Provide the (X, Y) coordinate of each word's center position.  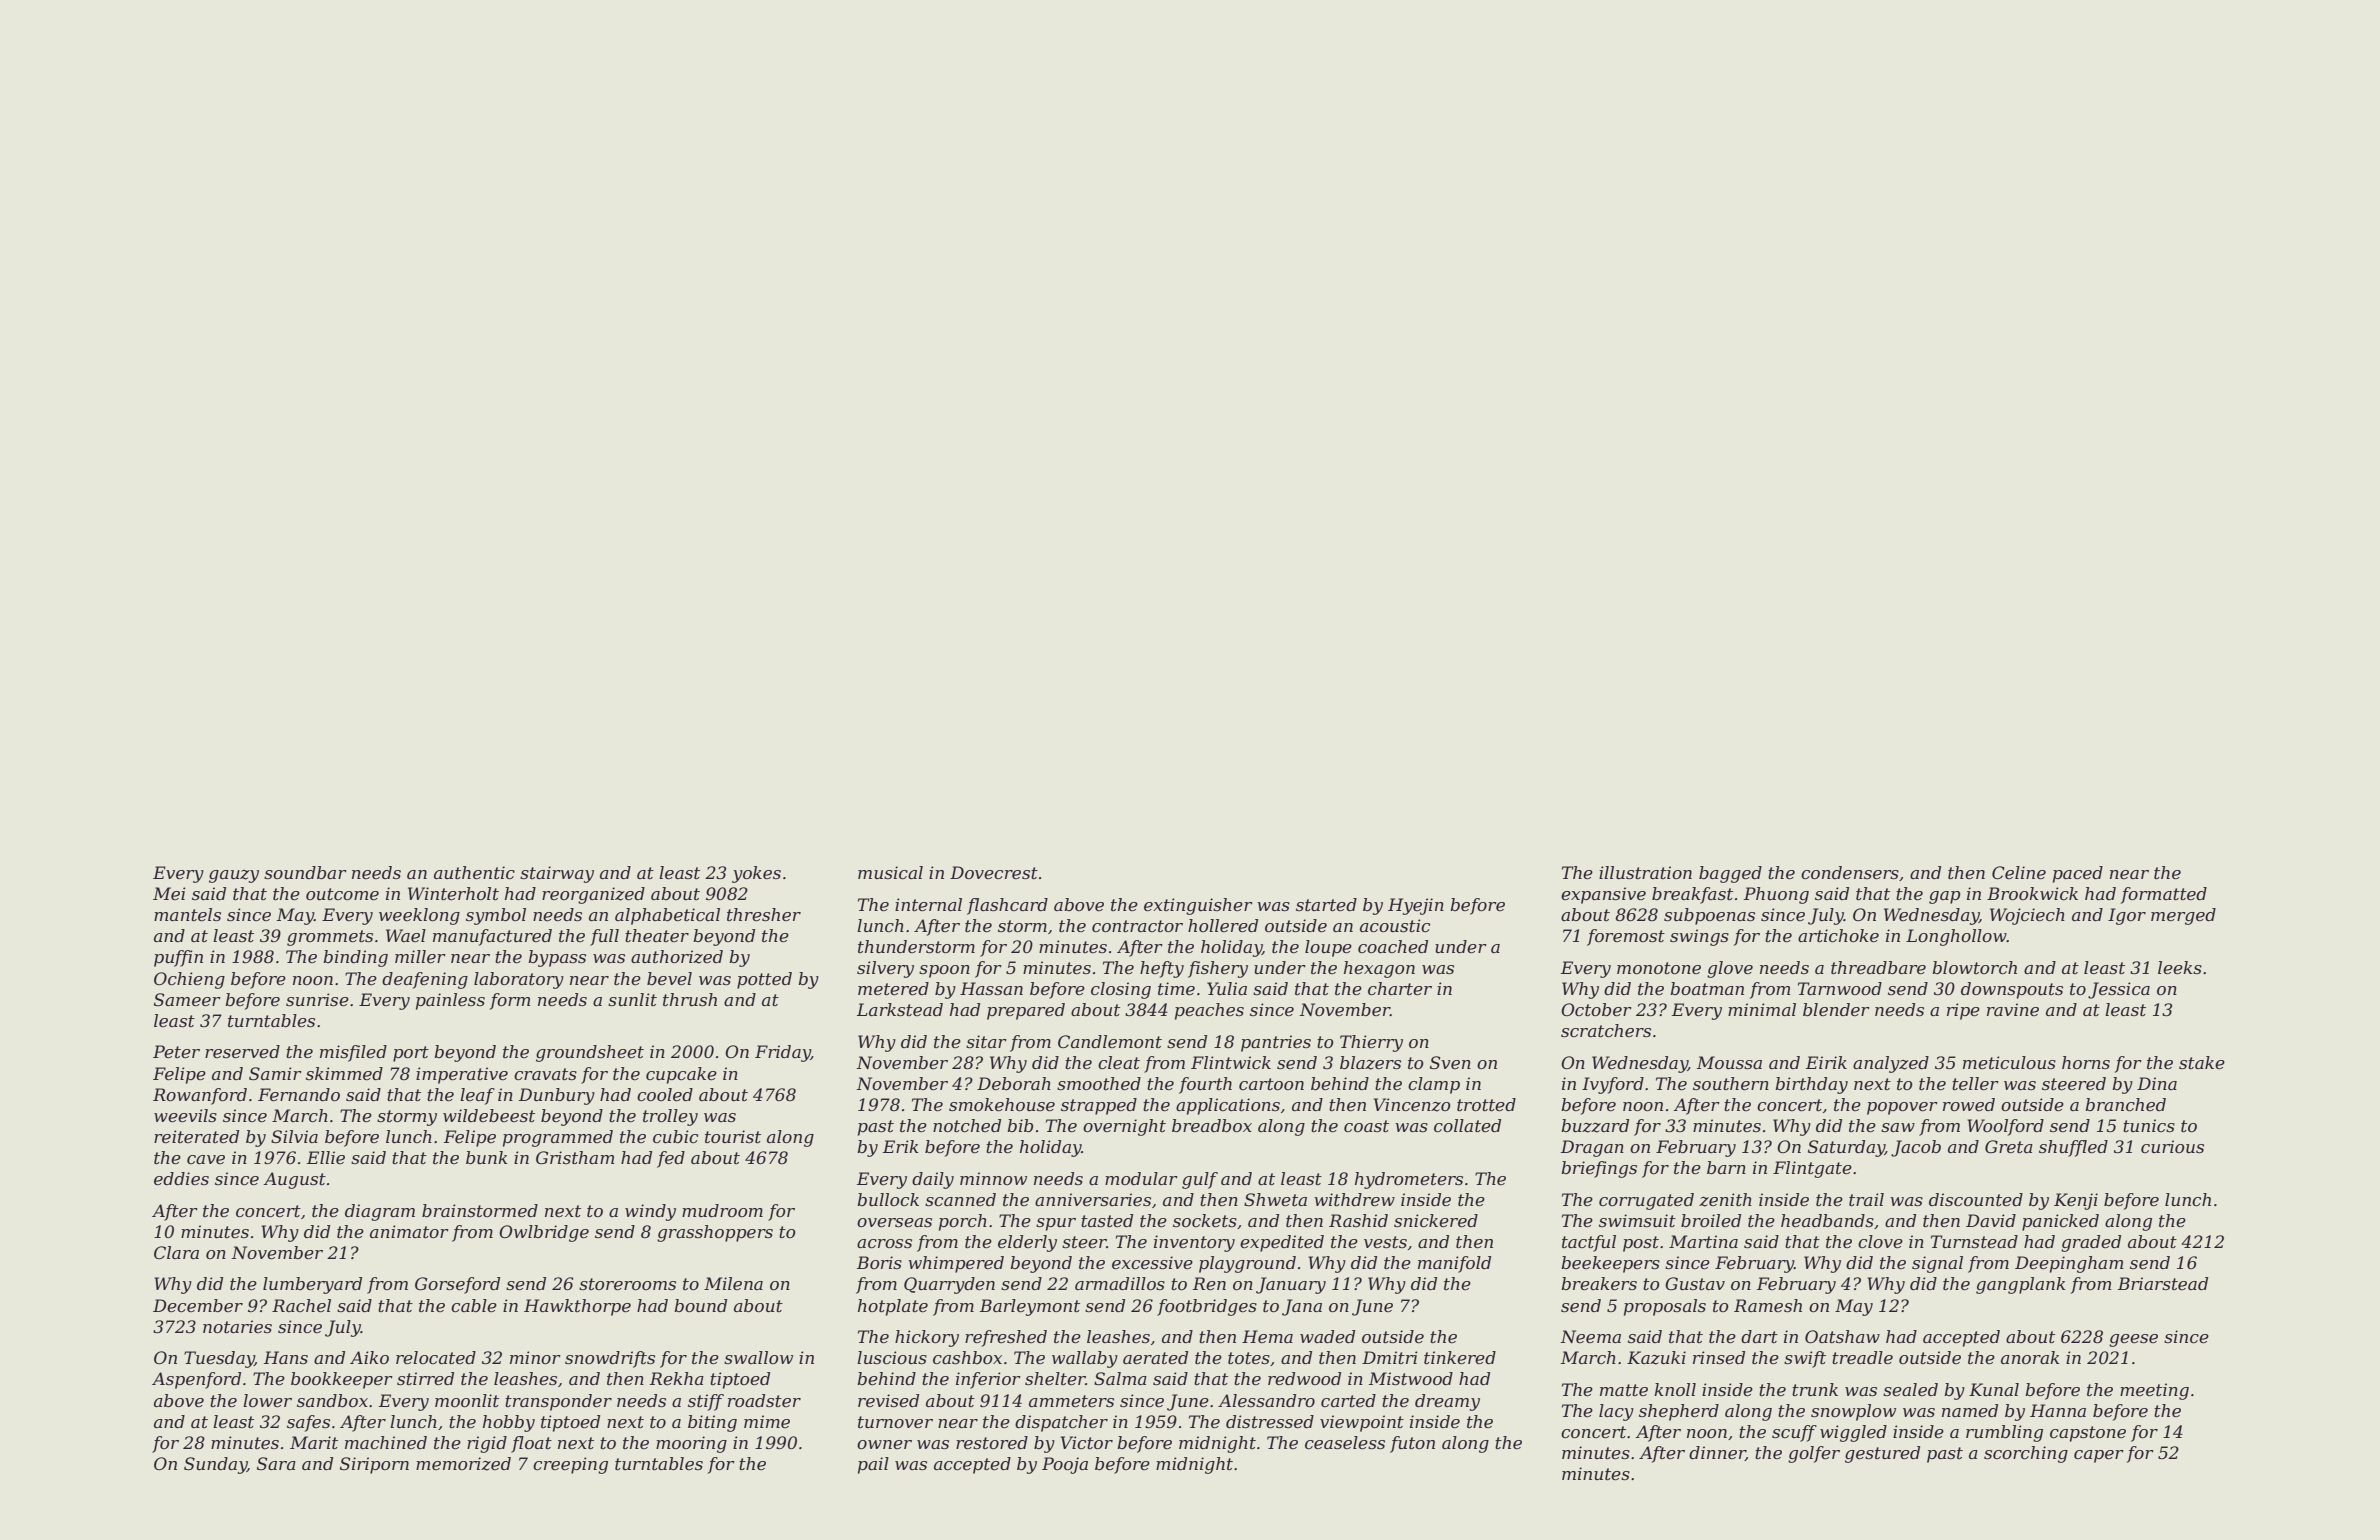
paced (2078, 874)
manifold (1454, 1264)
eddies (181, 1178)
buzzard (1595, 1126)
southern (1731, 1083)
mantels (187, 914)
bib (1020, 1125)
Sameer (187, 999)
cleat (1119, 1062)
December (198, 1305)
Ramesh (1768, 1305)
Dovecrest (994, 872)
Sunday (215, 1465)
